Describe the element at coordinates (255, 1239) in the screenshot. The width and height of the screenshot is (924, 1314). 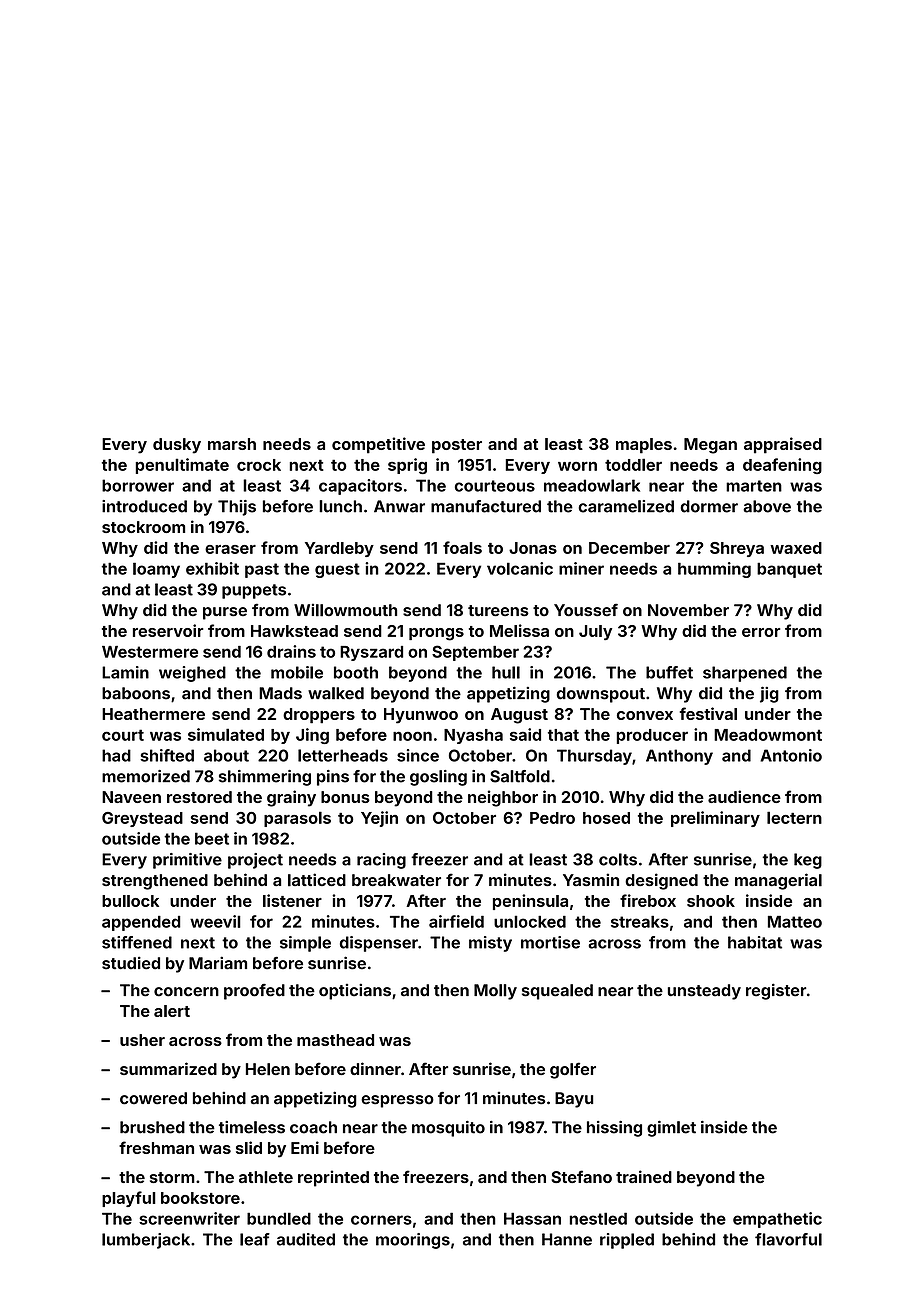
I see `leaf` at that location.
